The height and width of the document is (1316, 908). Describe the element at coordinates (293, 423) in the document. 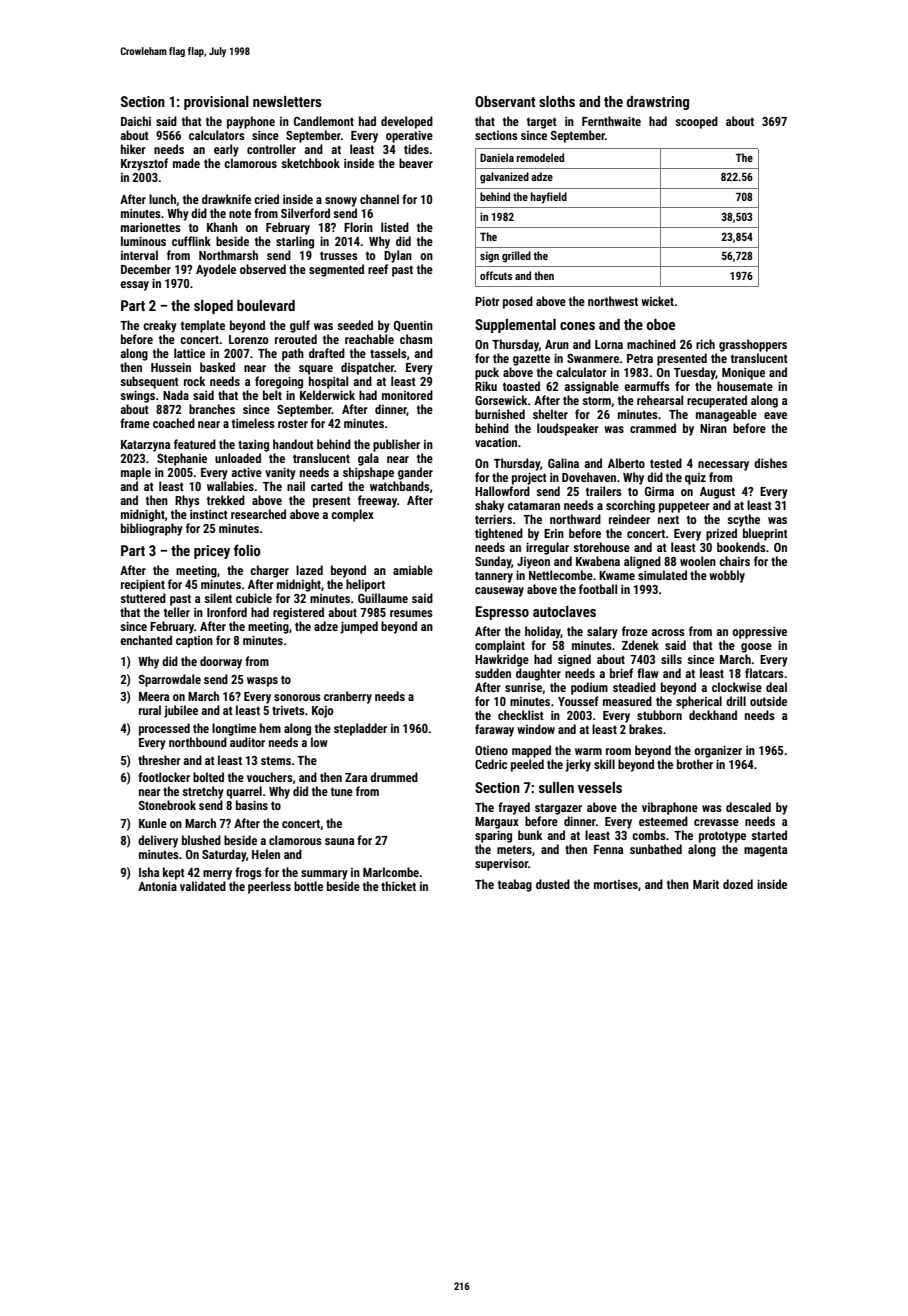

I see `roster` at that location.
